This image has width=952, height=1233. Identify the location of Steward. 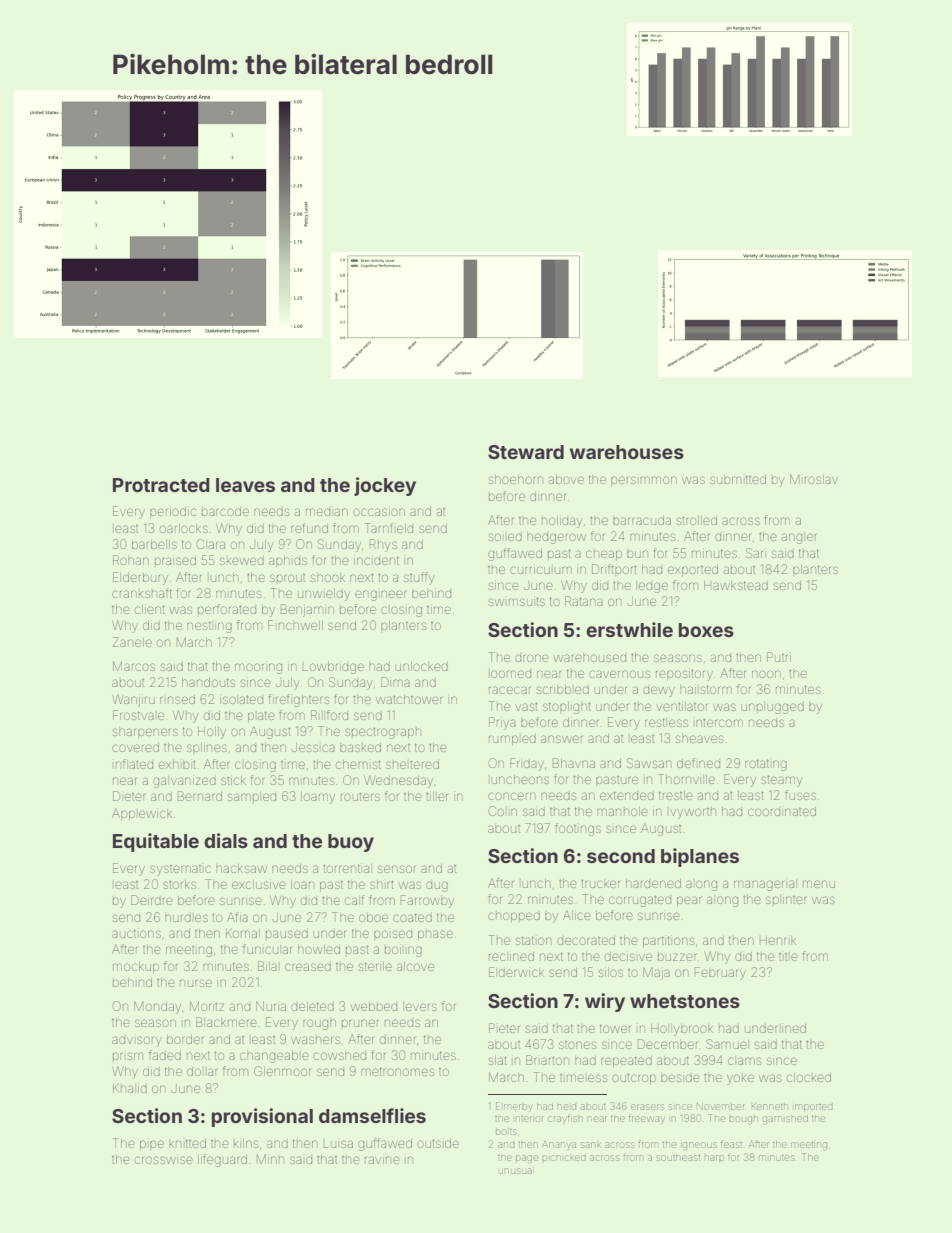
(526, 452).
